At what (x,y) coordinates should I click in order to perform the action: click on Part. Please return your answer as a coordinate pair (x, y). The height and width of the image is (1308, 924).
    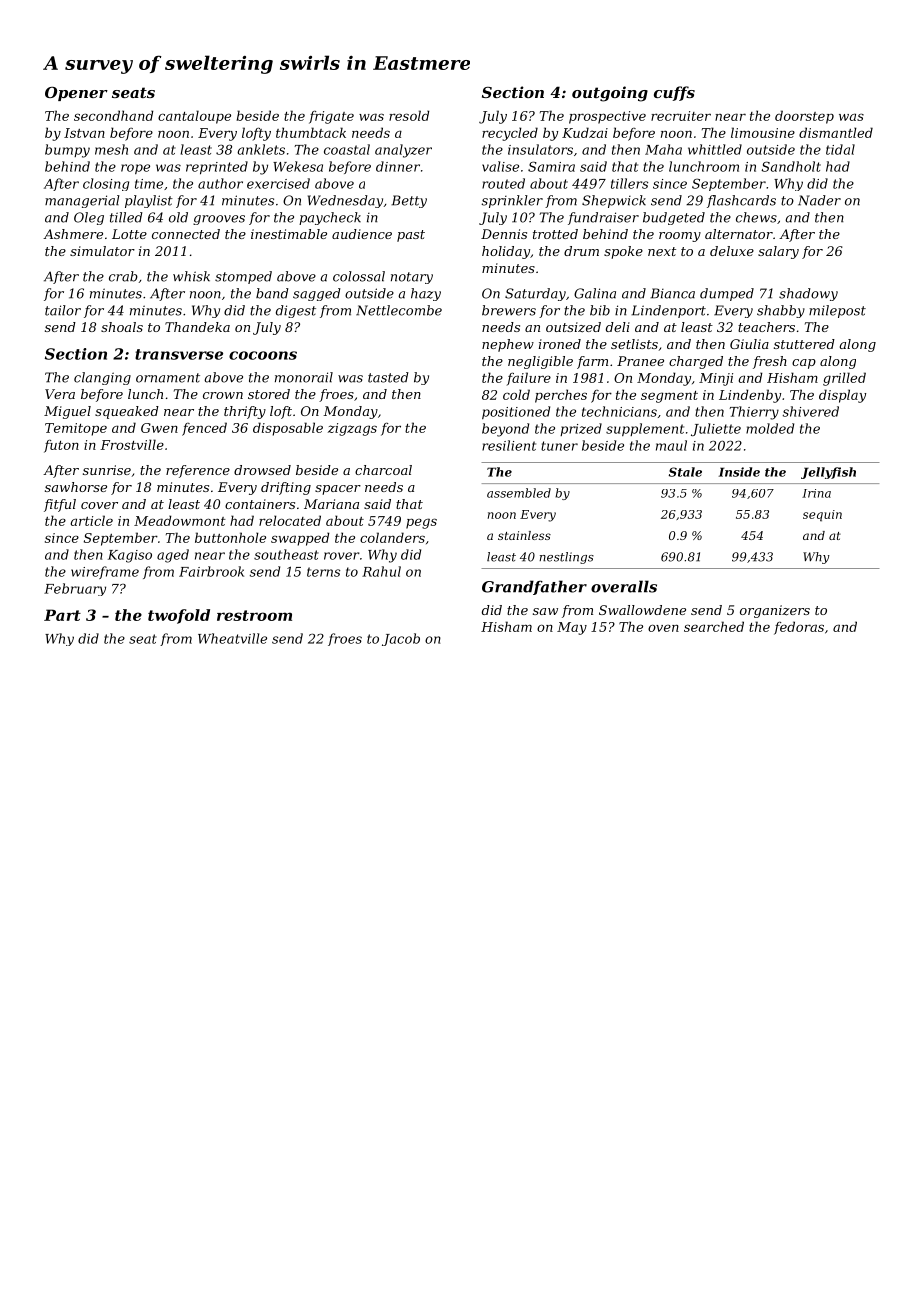
    Looking at the image, I should click on (62, 615).
